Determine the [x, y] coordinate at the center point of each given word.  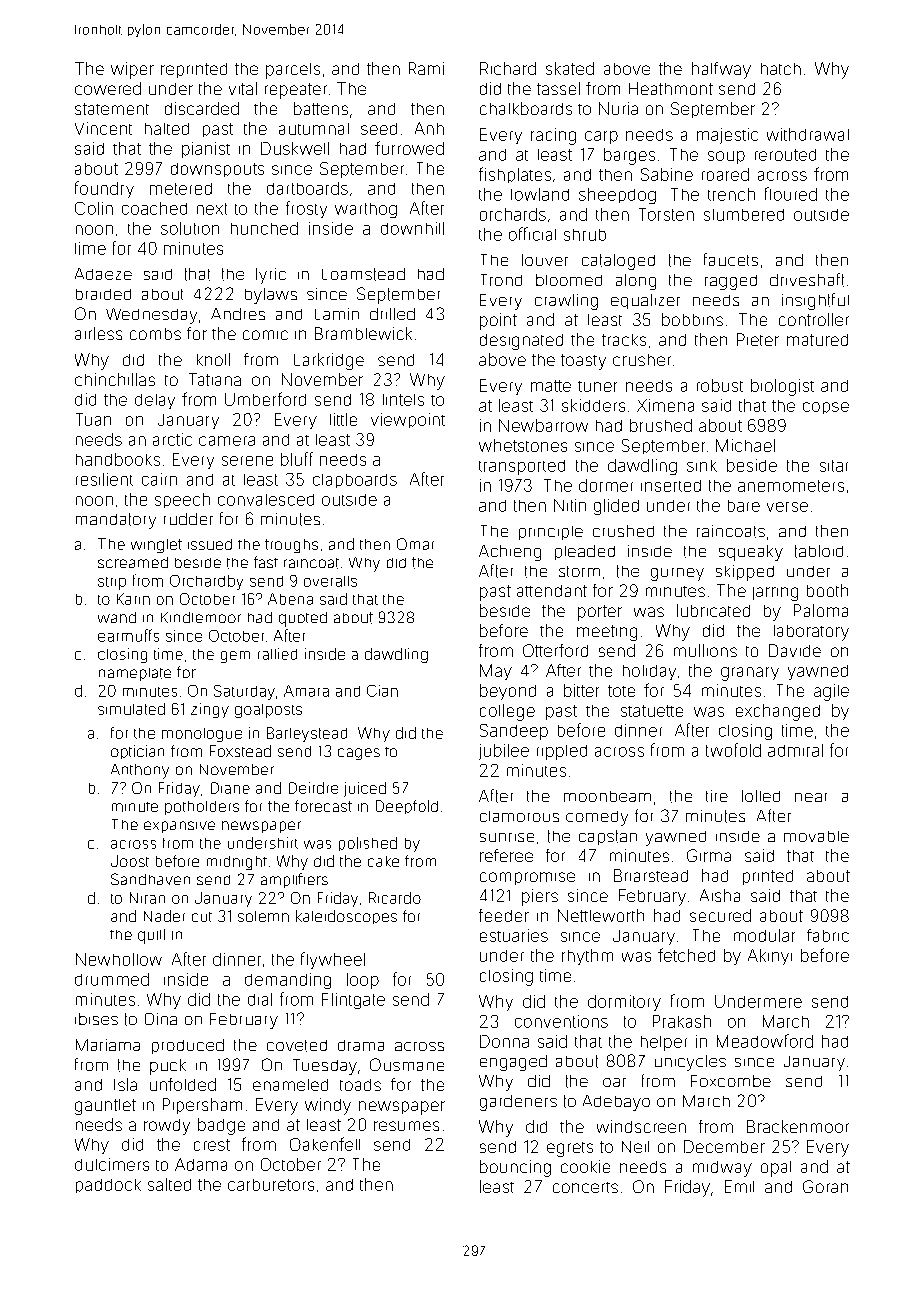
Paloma [821, 610]
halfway [721, 70]
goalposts [268, 711]
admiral [795, 750]
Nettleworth [601, 915]
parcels [293, 71]
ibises [96, 1019]
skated [570, 68]
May [496, 672]
